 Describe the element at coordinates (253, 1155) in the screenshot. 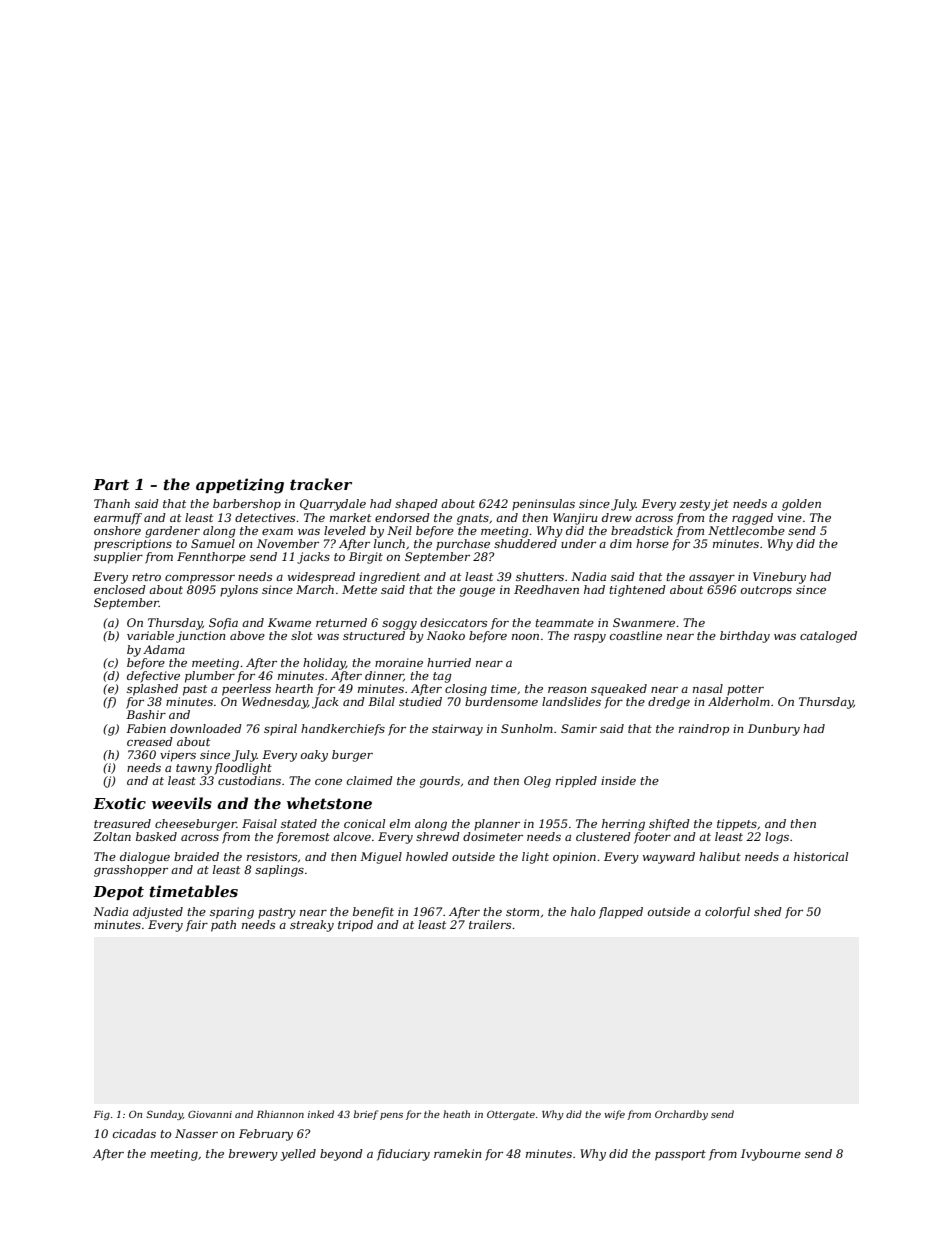

I see `brewery` at that location.
